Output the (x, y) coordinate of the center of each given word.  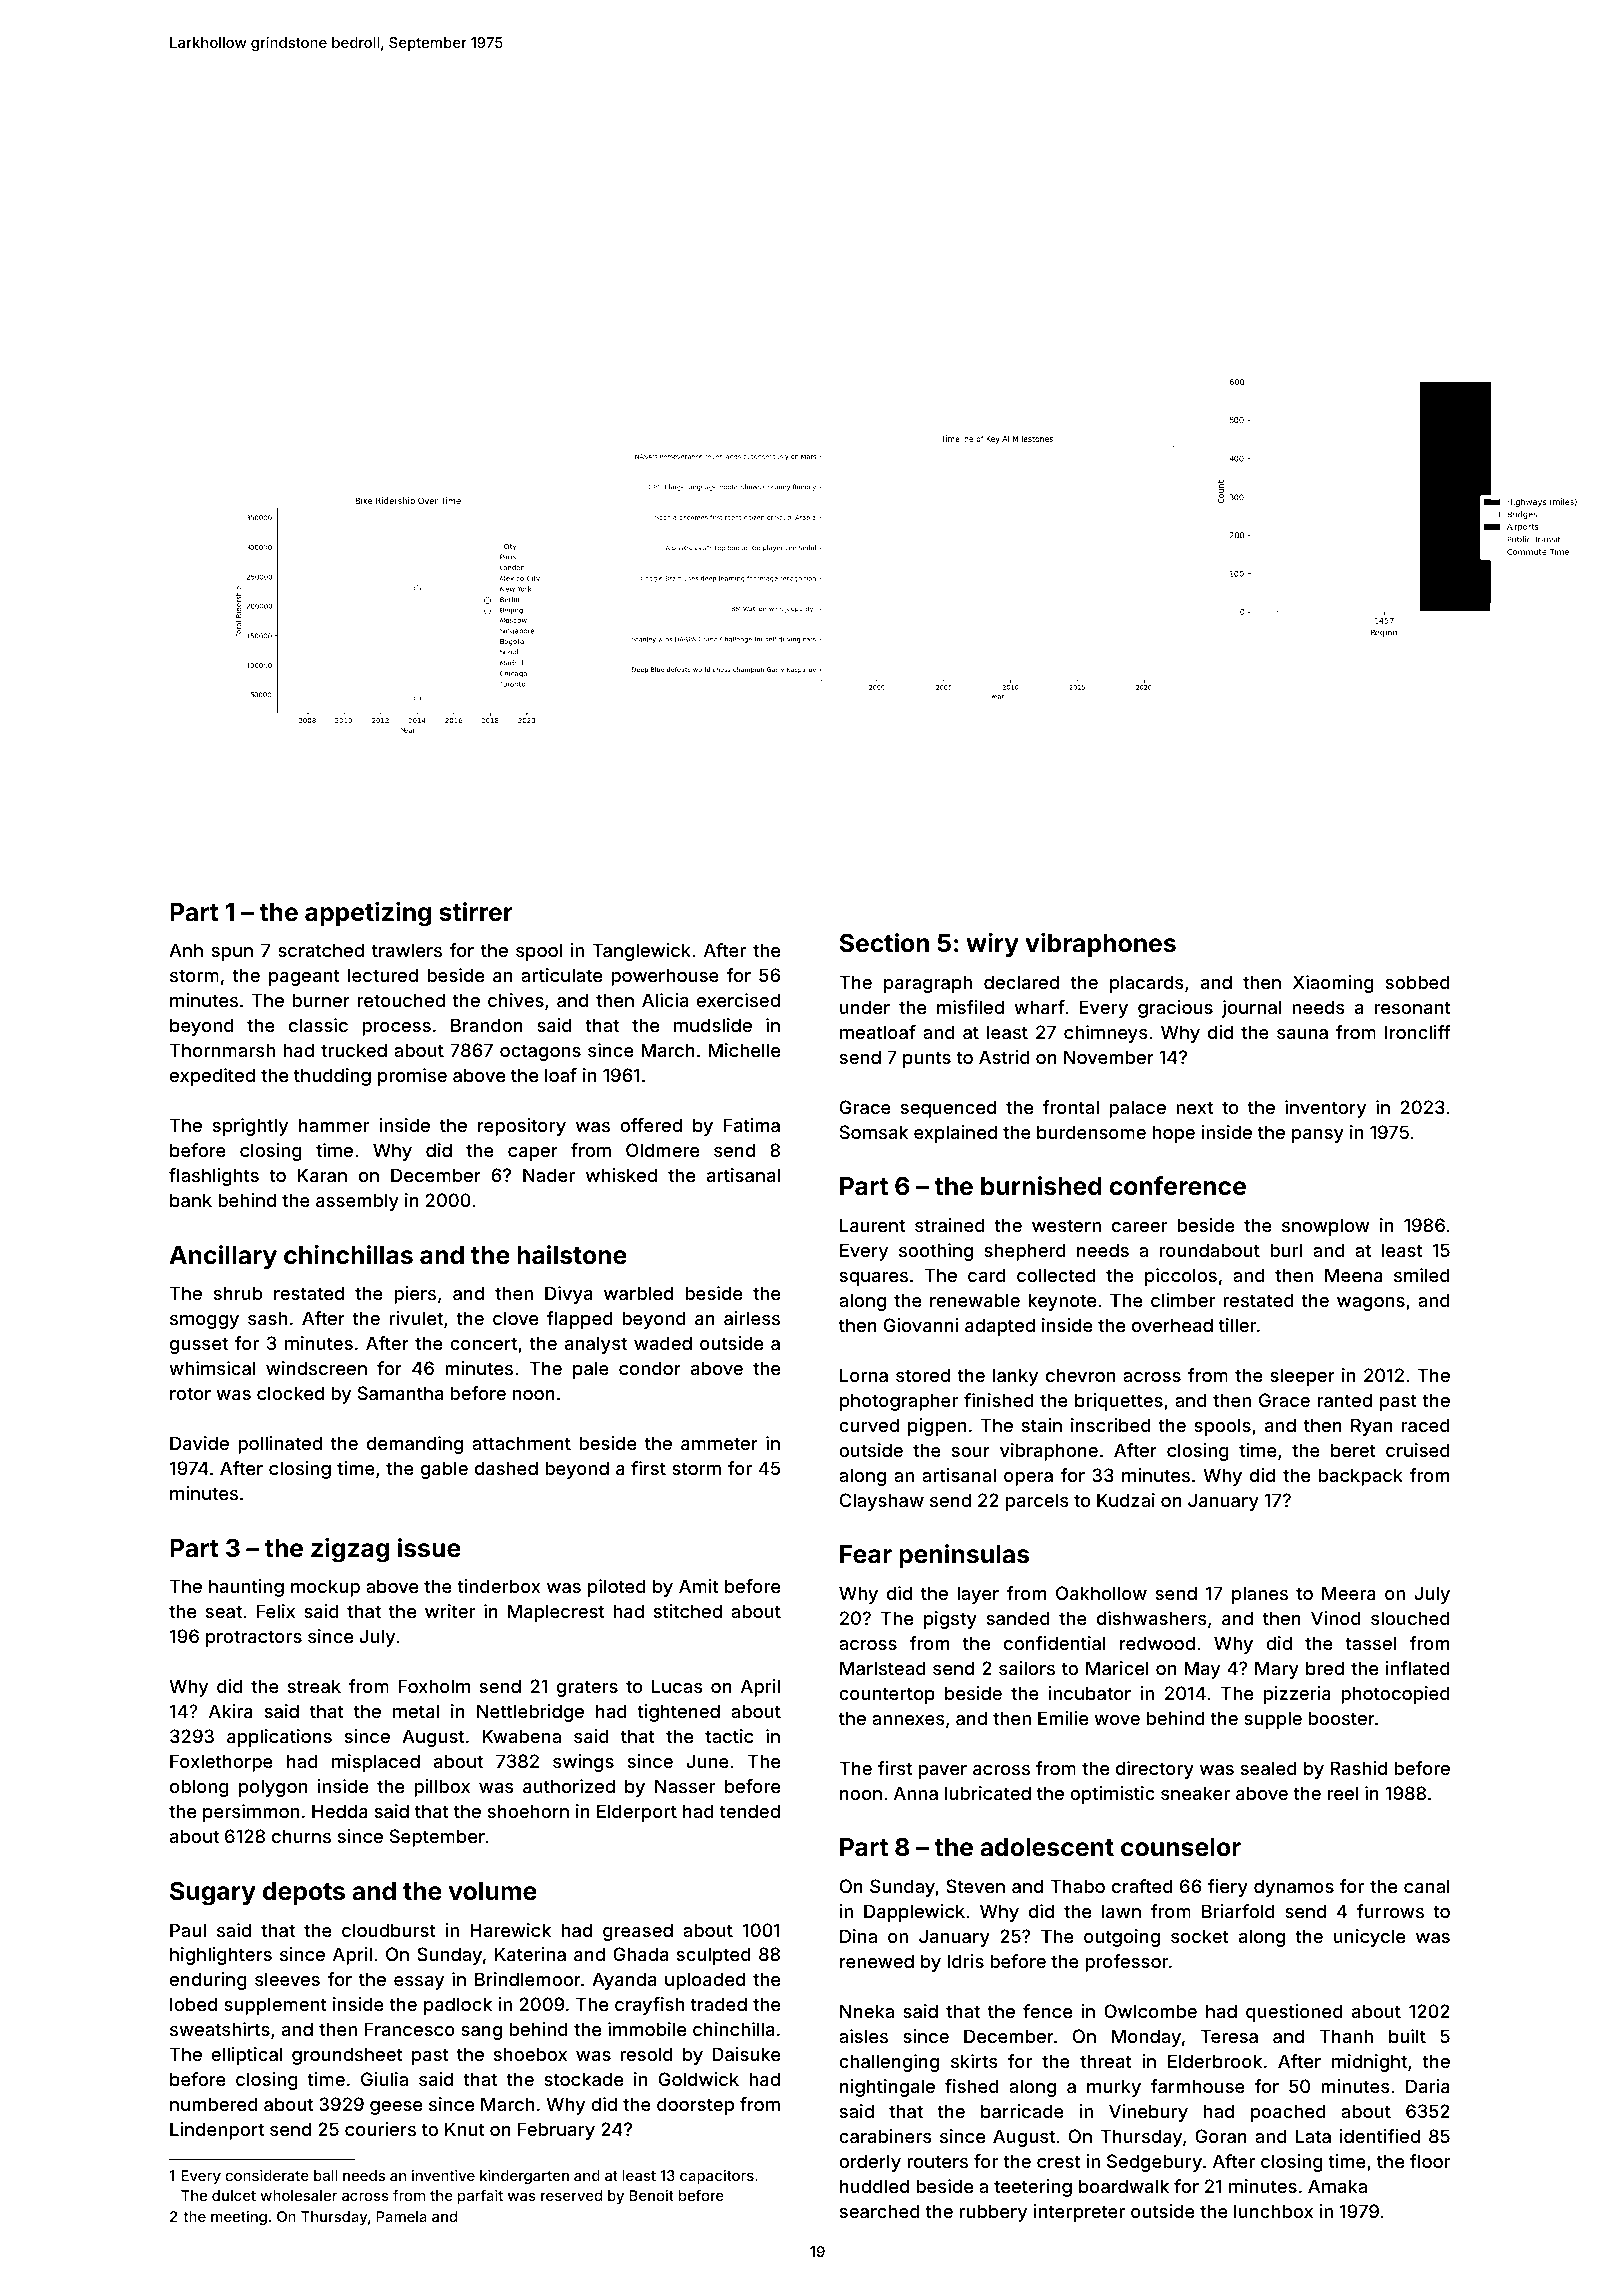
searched (880, 2211)
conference (1177, 1186)
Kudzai (1126, 1500)
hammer (334, 1125)
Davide (199, 1443)
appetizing (368, 914)
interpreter (1079, 2213)
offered (651, 1125)
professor (1126, 1963)
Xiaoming (1333, 984)
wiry (992, 945)
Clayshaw (882, 1502)
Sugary (213, 1893)
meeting (239, 2218)
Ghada (640, 1954)
